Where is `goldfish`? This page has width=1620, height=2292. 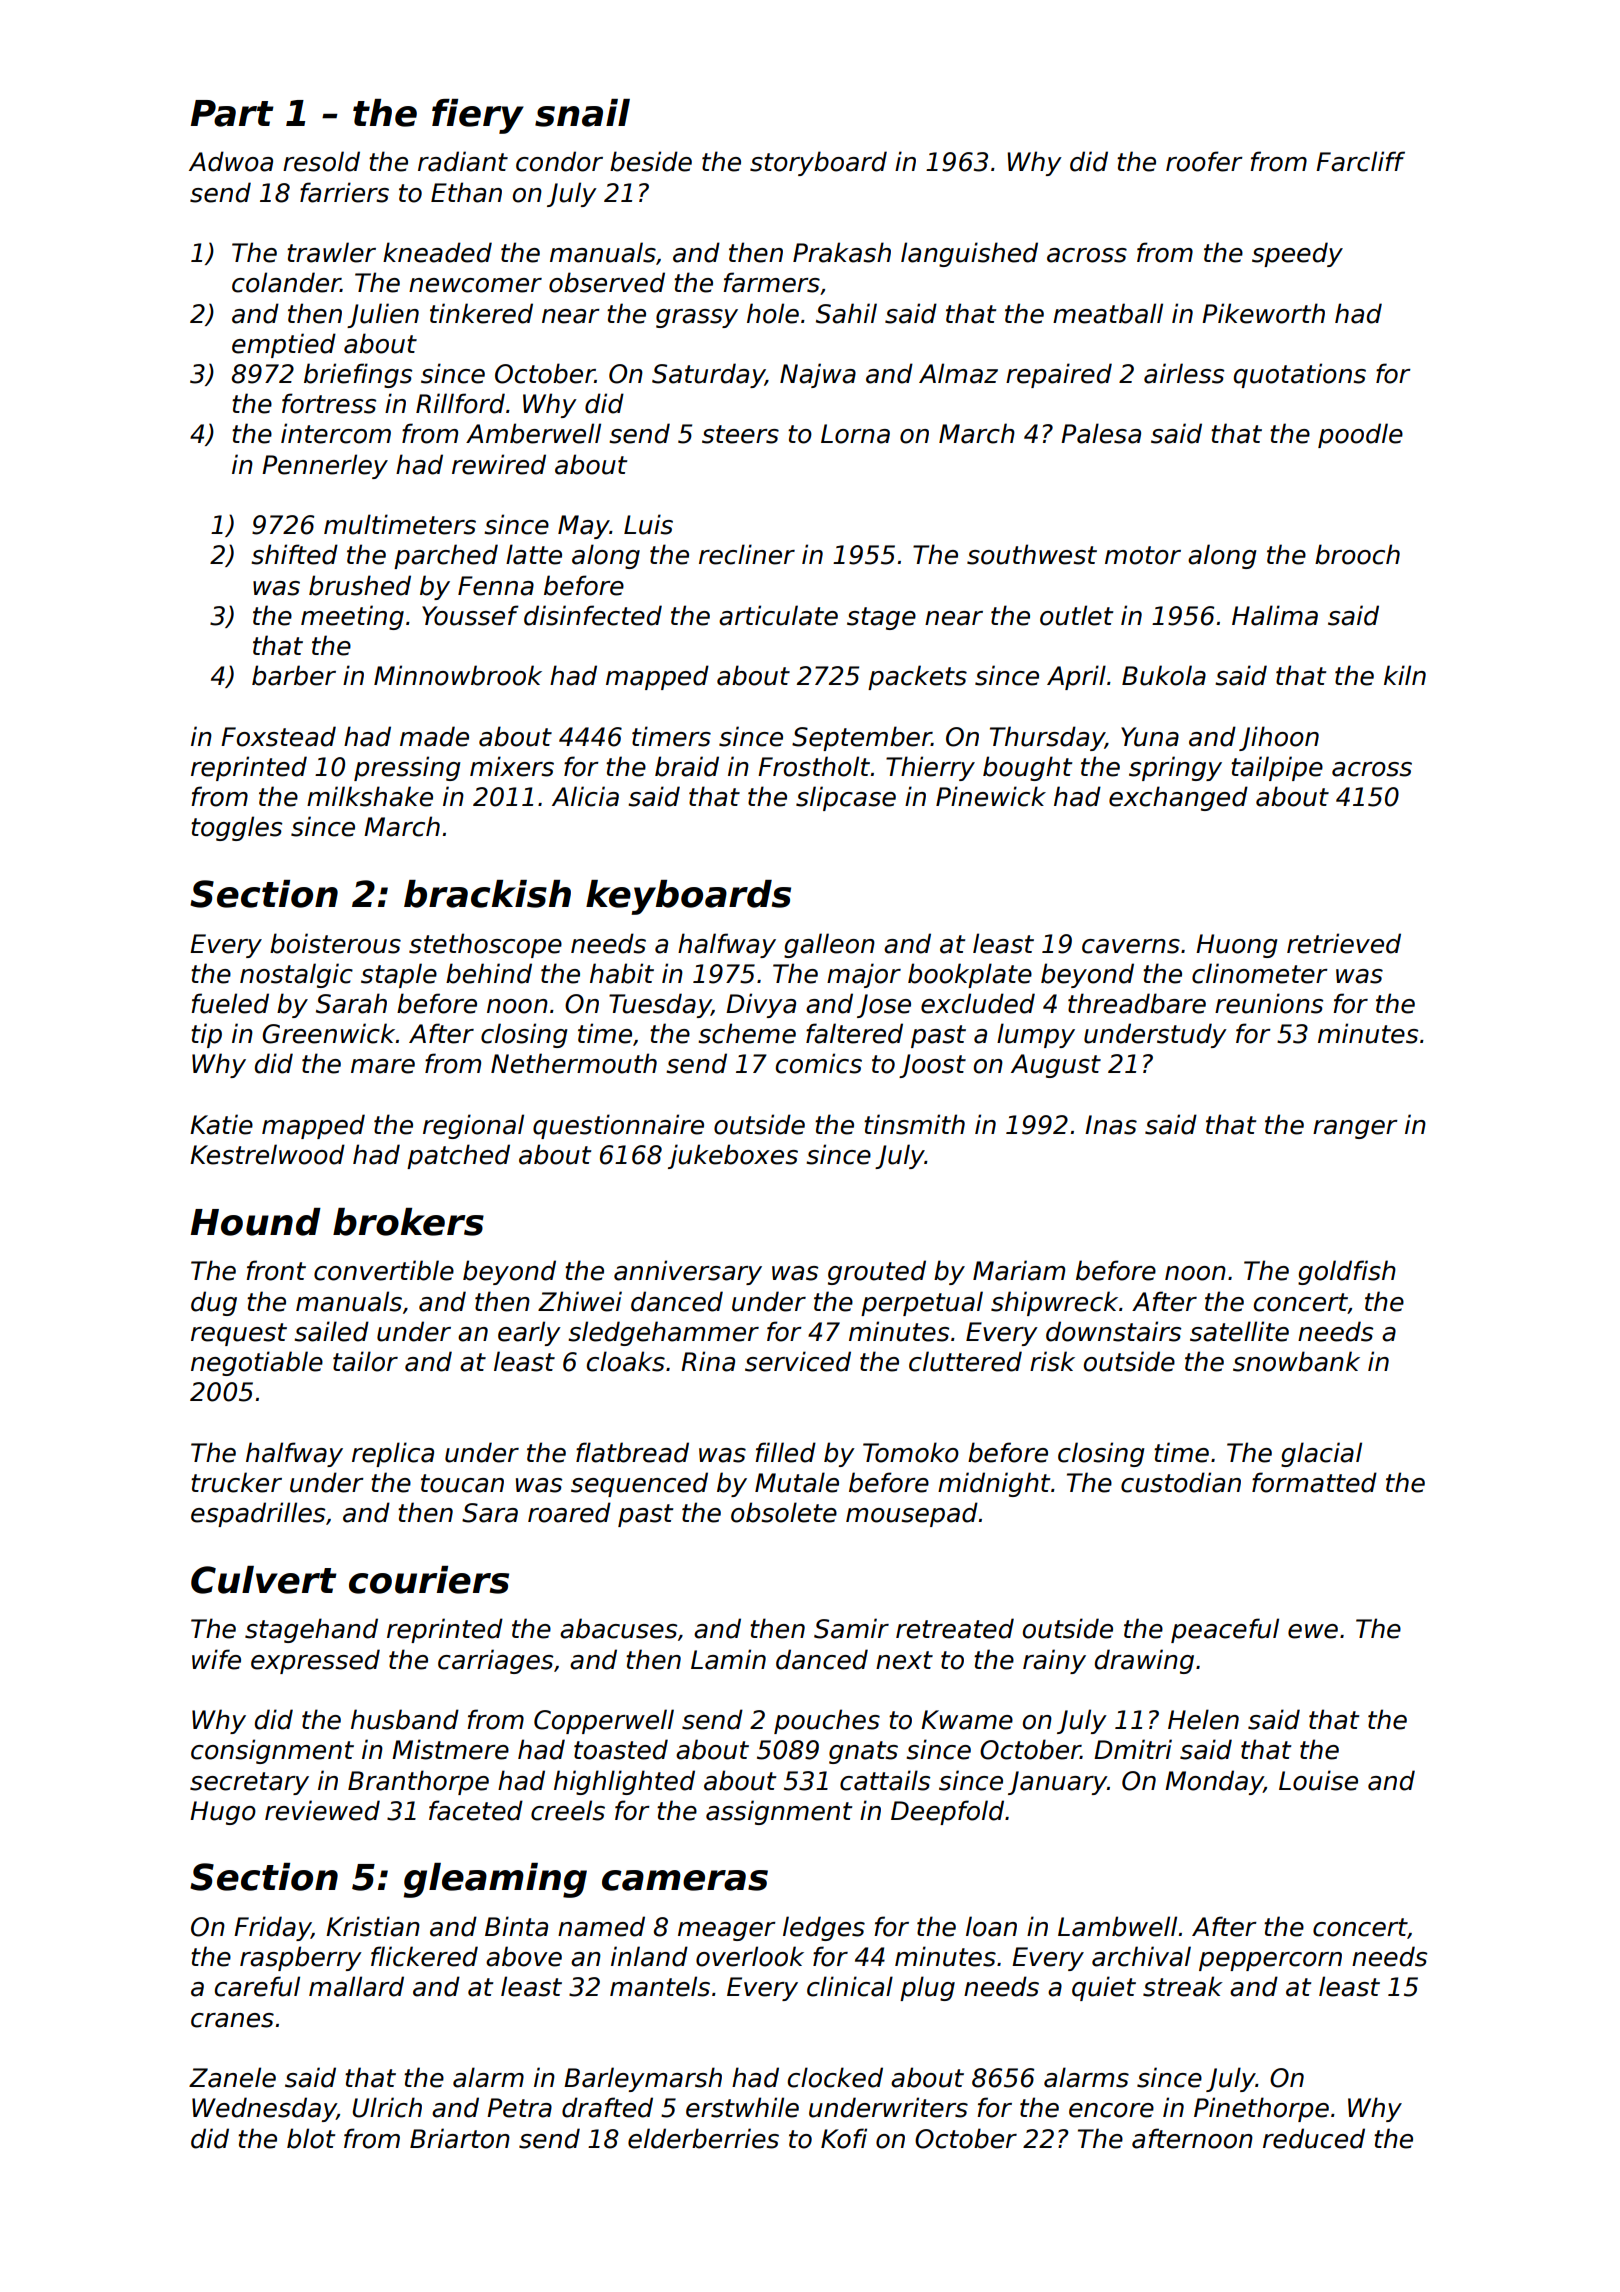 goldfish is located at coordinates (1347, 1272).
